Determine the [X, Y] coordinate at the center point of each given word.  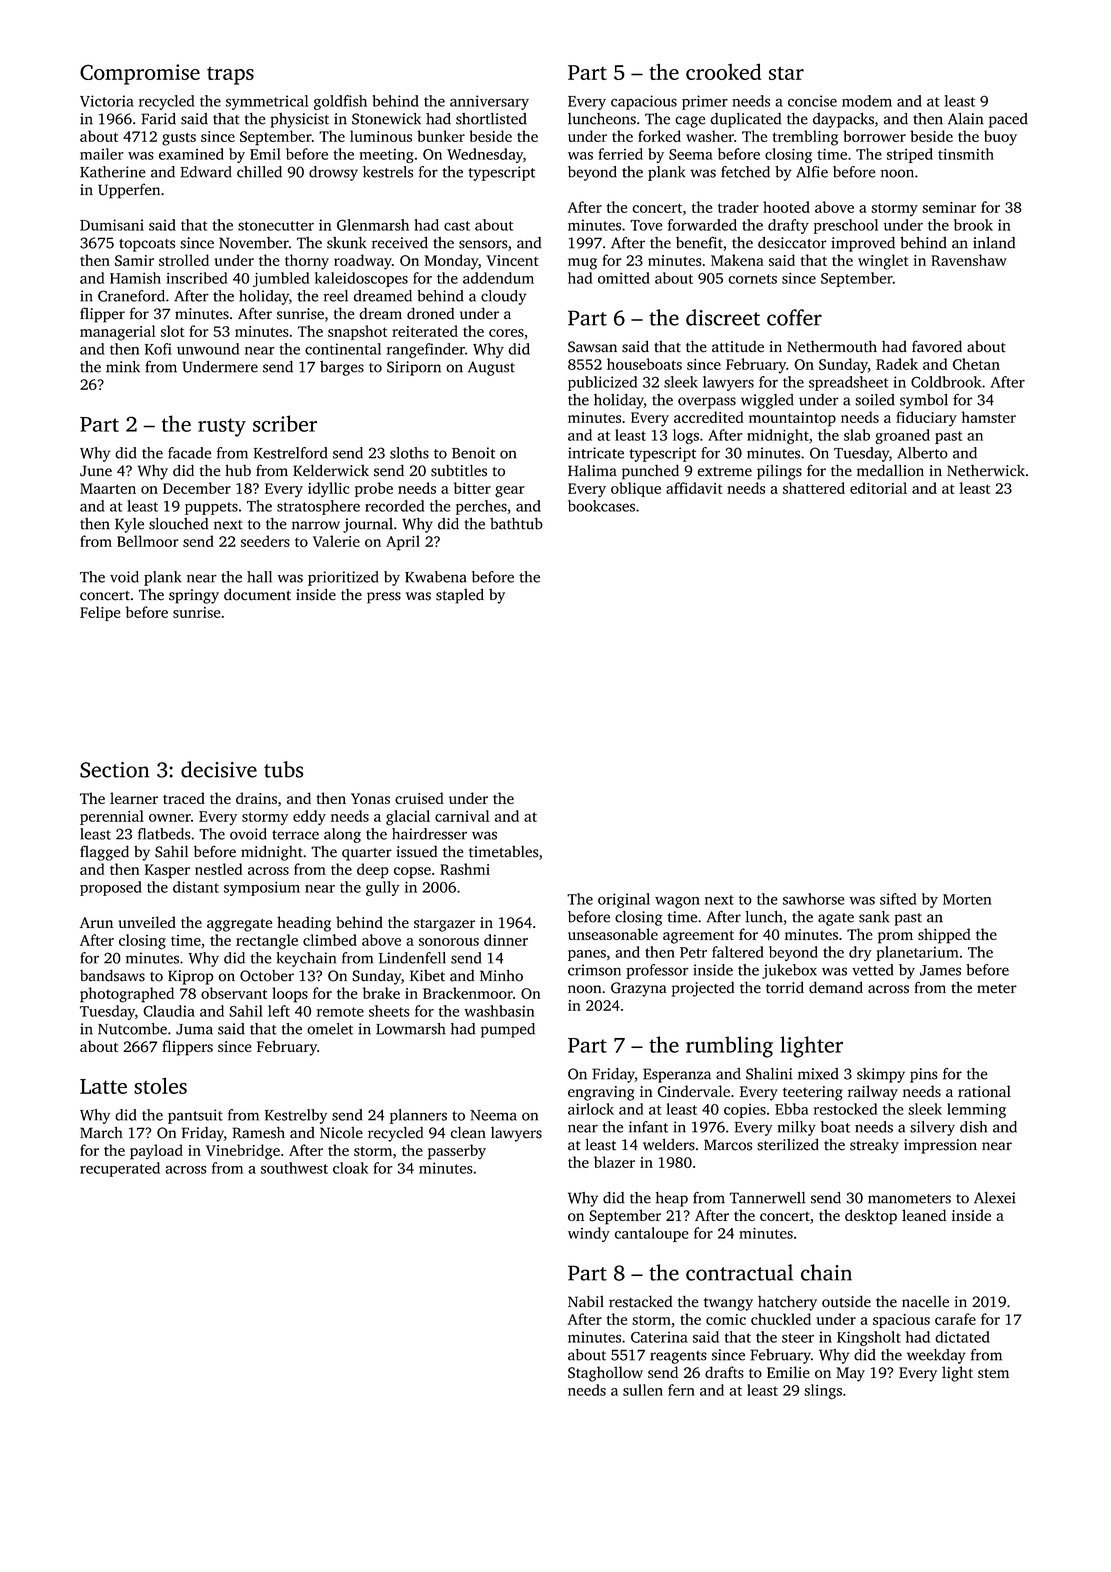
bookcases [601, 506]
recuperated [120, 1169]
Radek [897, 364]
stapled [460, 596]
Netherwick [986, 470]
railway [873, 1093]
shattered [814, 488]
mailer [101, 154]
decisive [219, 769]
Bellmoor [148, 541]
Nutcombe [132, 1029]
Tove [646, 225]
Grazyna [638, 989]
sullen [643, 1390]
